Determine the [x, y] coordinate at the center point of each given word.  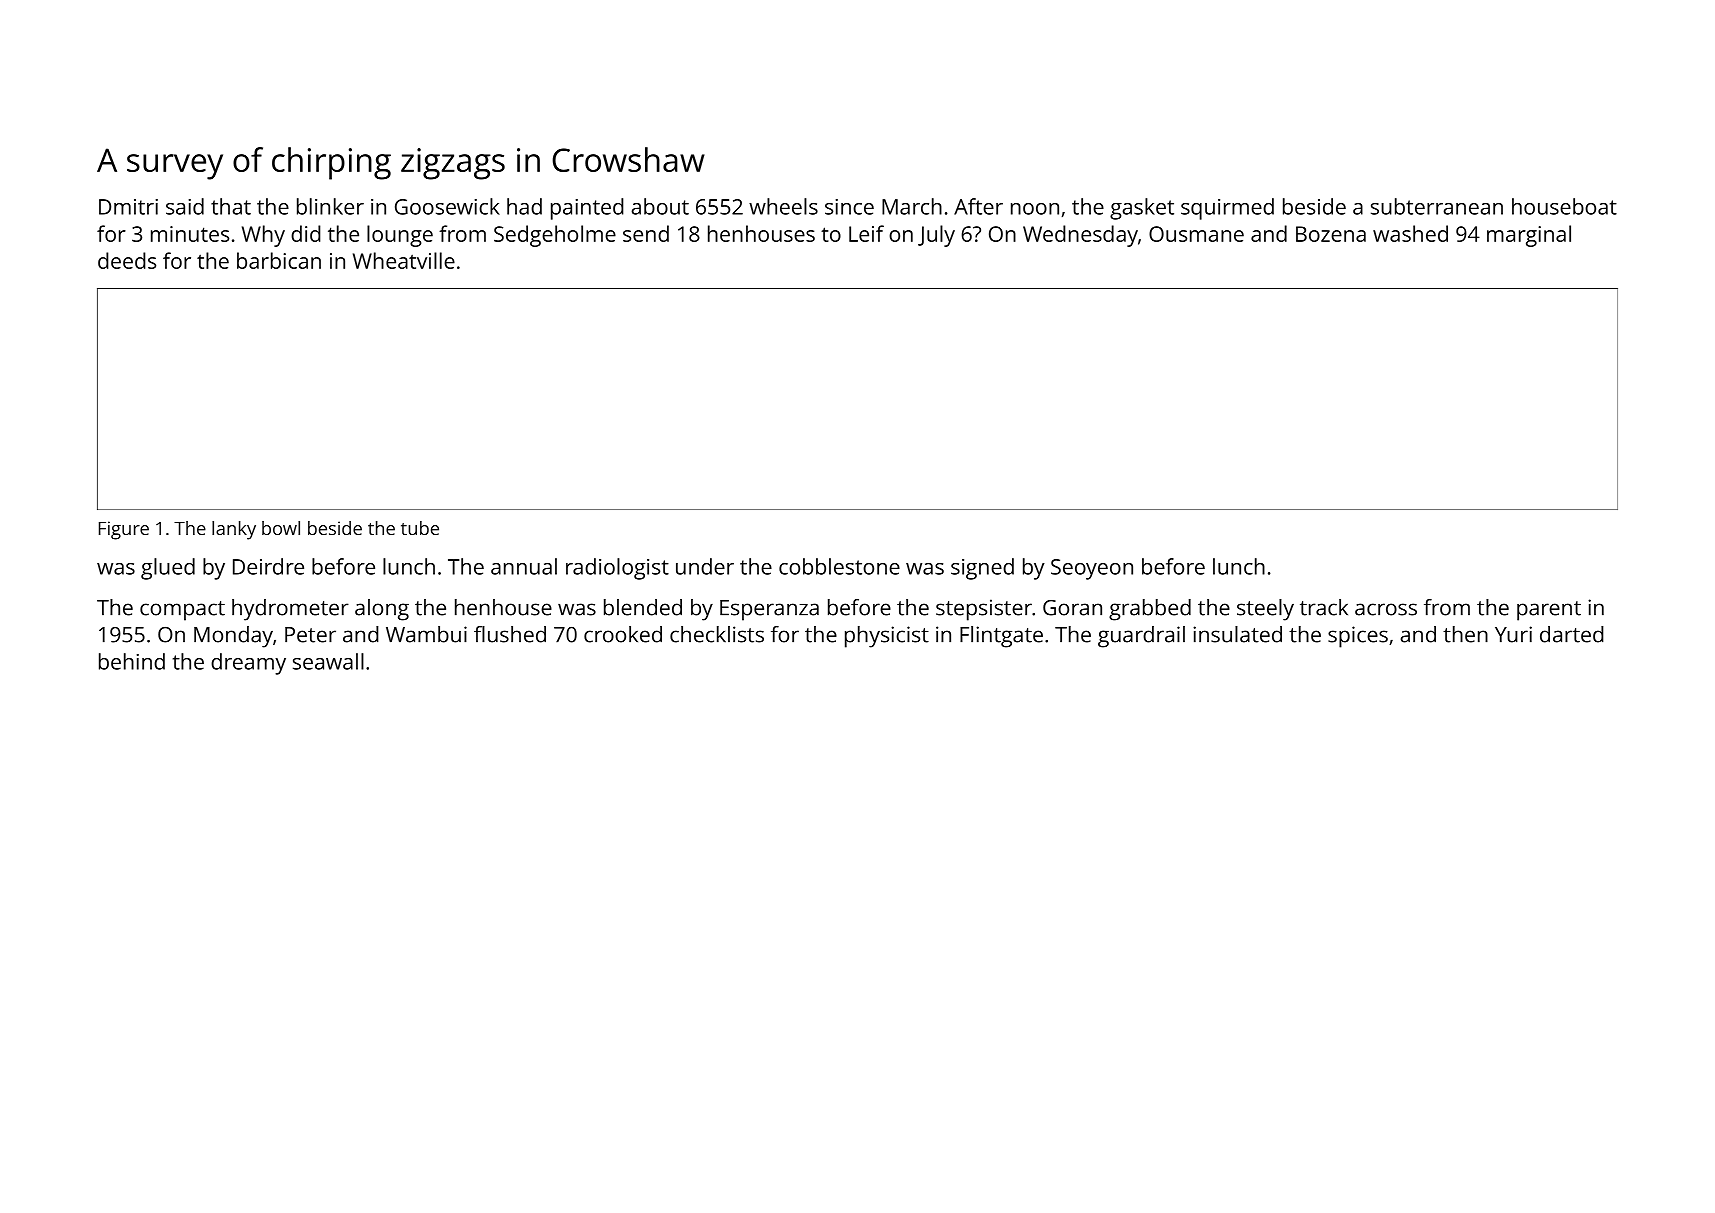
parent [1549, 611]
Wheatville [404, 260]
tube [420, 528]
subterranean [1437, 206]
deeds [127, 260]
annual [524, 566]
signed [982, 569]
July [936, 236]
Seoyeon [1092, 569]
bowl [281, 528]
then [1465, 634]
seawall [328, 661]
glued [168, 569]
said [185, 206]
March [912, 206]
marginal [1529, 236]
